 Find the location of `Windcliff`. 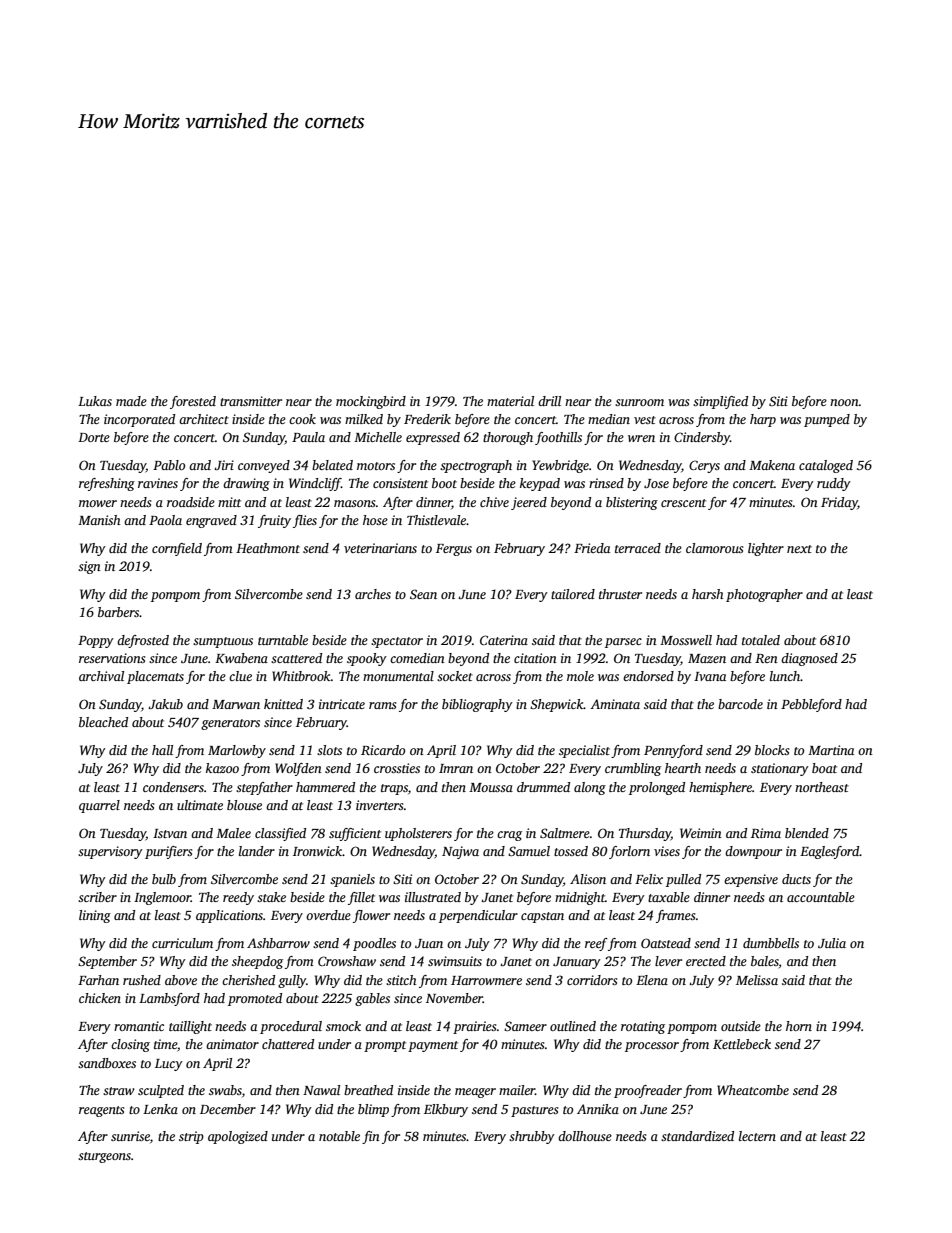

Windcliff is located at coordinates (315, 484).
